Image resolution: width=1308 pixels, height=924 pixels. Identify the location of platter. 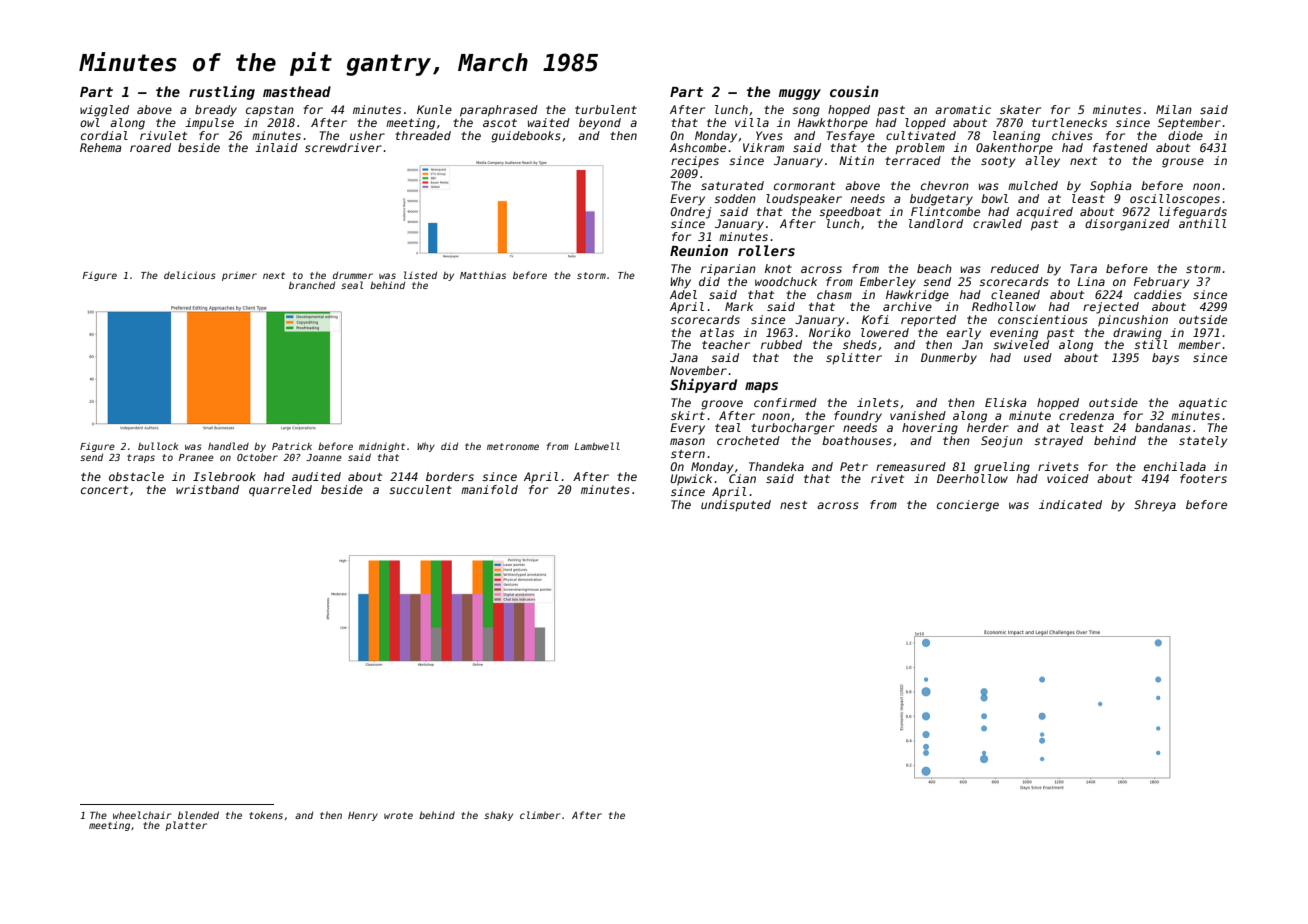
(186, 826).
